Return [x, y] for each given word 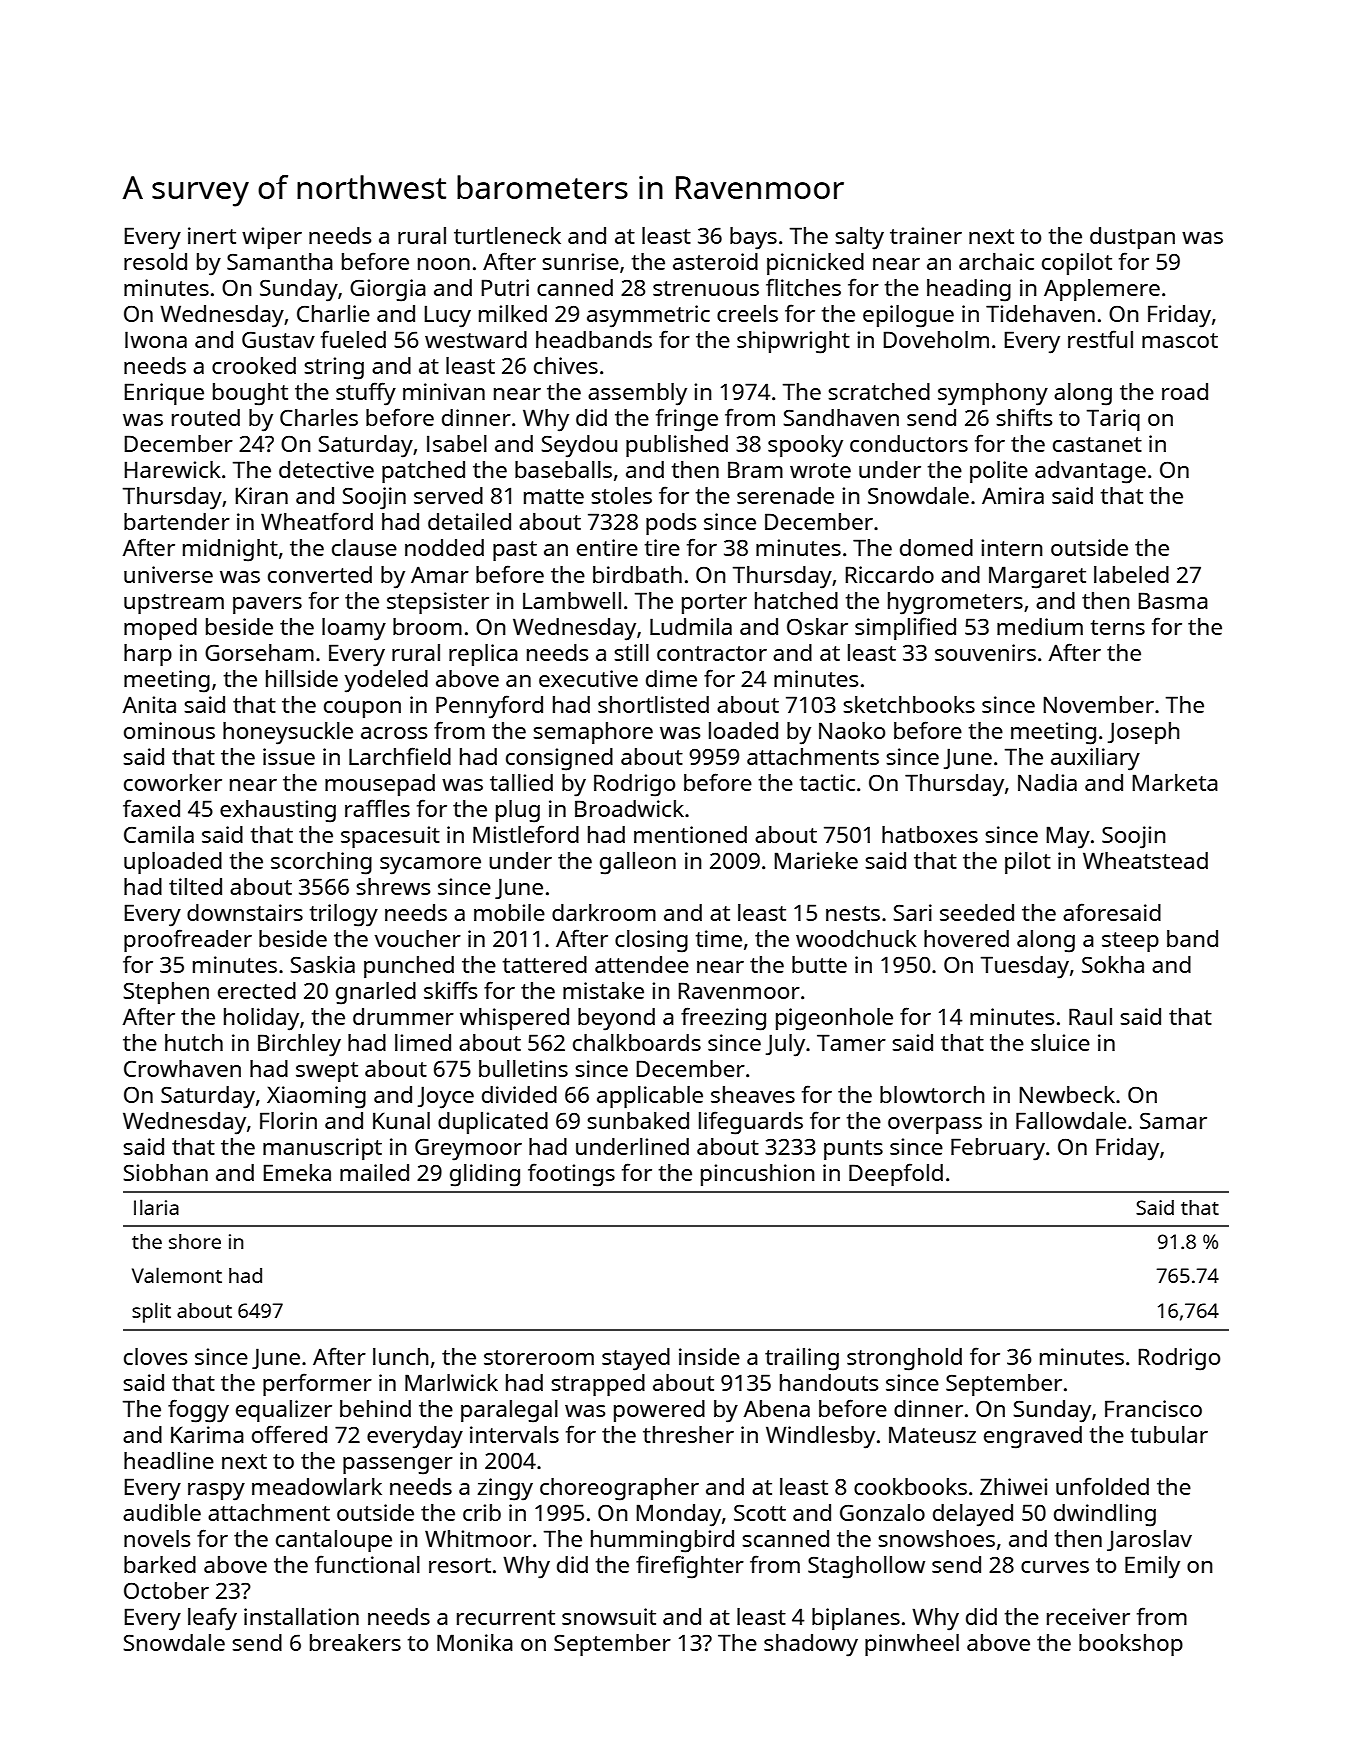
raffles [377, 808]
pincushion [758, 1175]
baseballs [563, 469]
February [998, 1149]
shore [195, 1241]
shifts [1024, 417]
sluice [1060, 1042]
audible [162, 1512]
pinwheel [912, 1645]
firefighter [690, 1567]
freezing [723, 1019]
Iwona [156, 339]
